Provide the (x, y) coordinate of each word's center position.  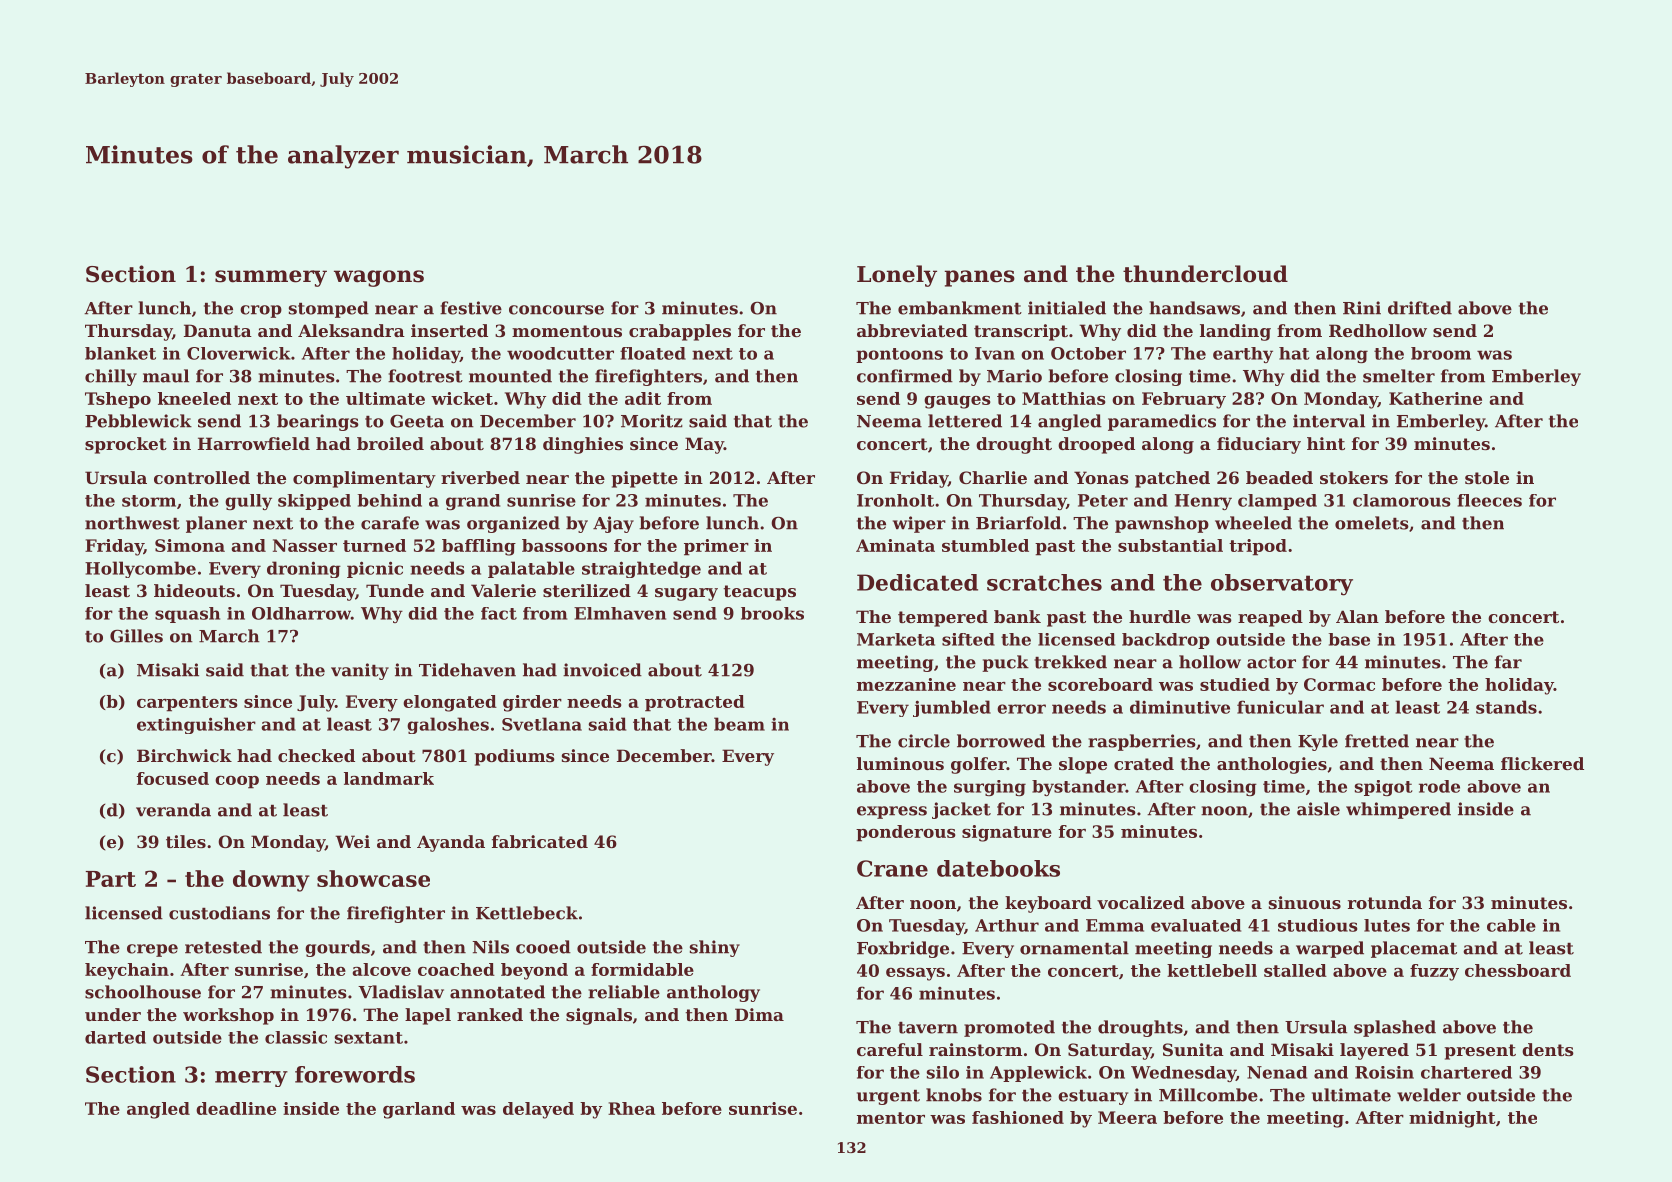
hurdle (1160, 616)
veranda (173, 810)
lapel (428, 1016)
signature (1007, 833)
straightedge (641, 569)
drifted (1420, 308)
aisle (1318, 809)
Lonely (897, 276)
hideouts (194, 590)
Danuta (218, 330)
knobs (954, 1095)
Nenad (1277, 1072)
